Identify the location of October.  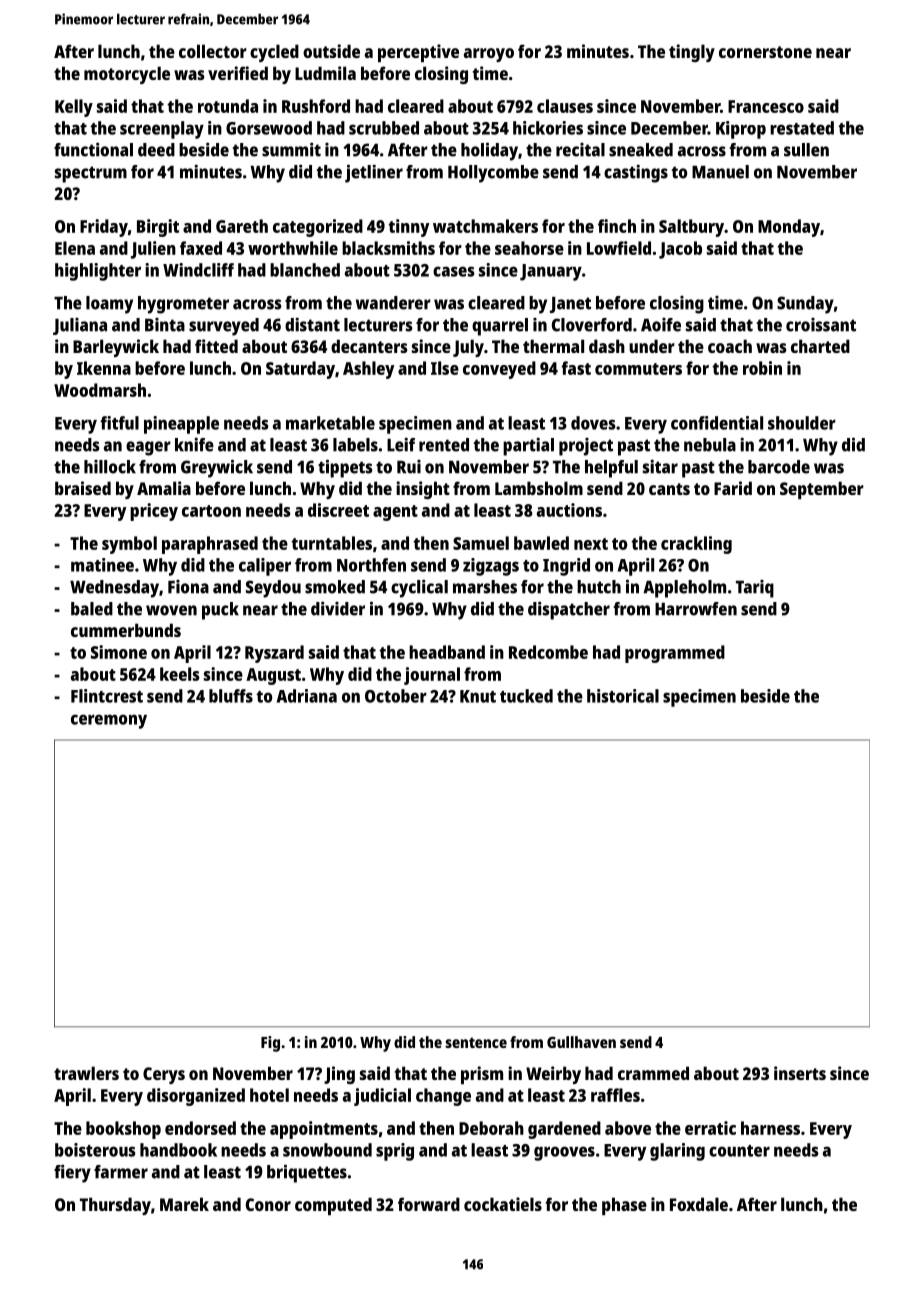
(396, 696).
